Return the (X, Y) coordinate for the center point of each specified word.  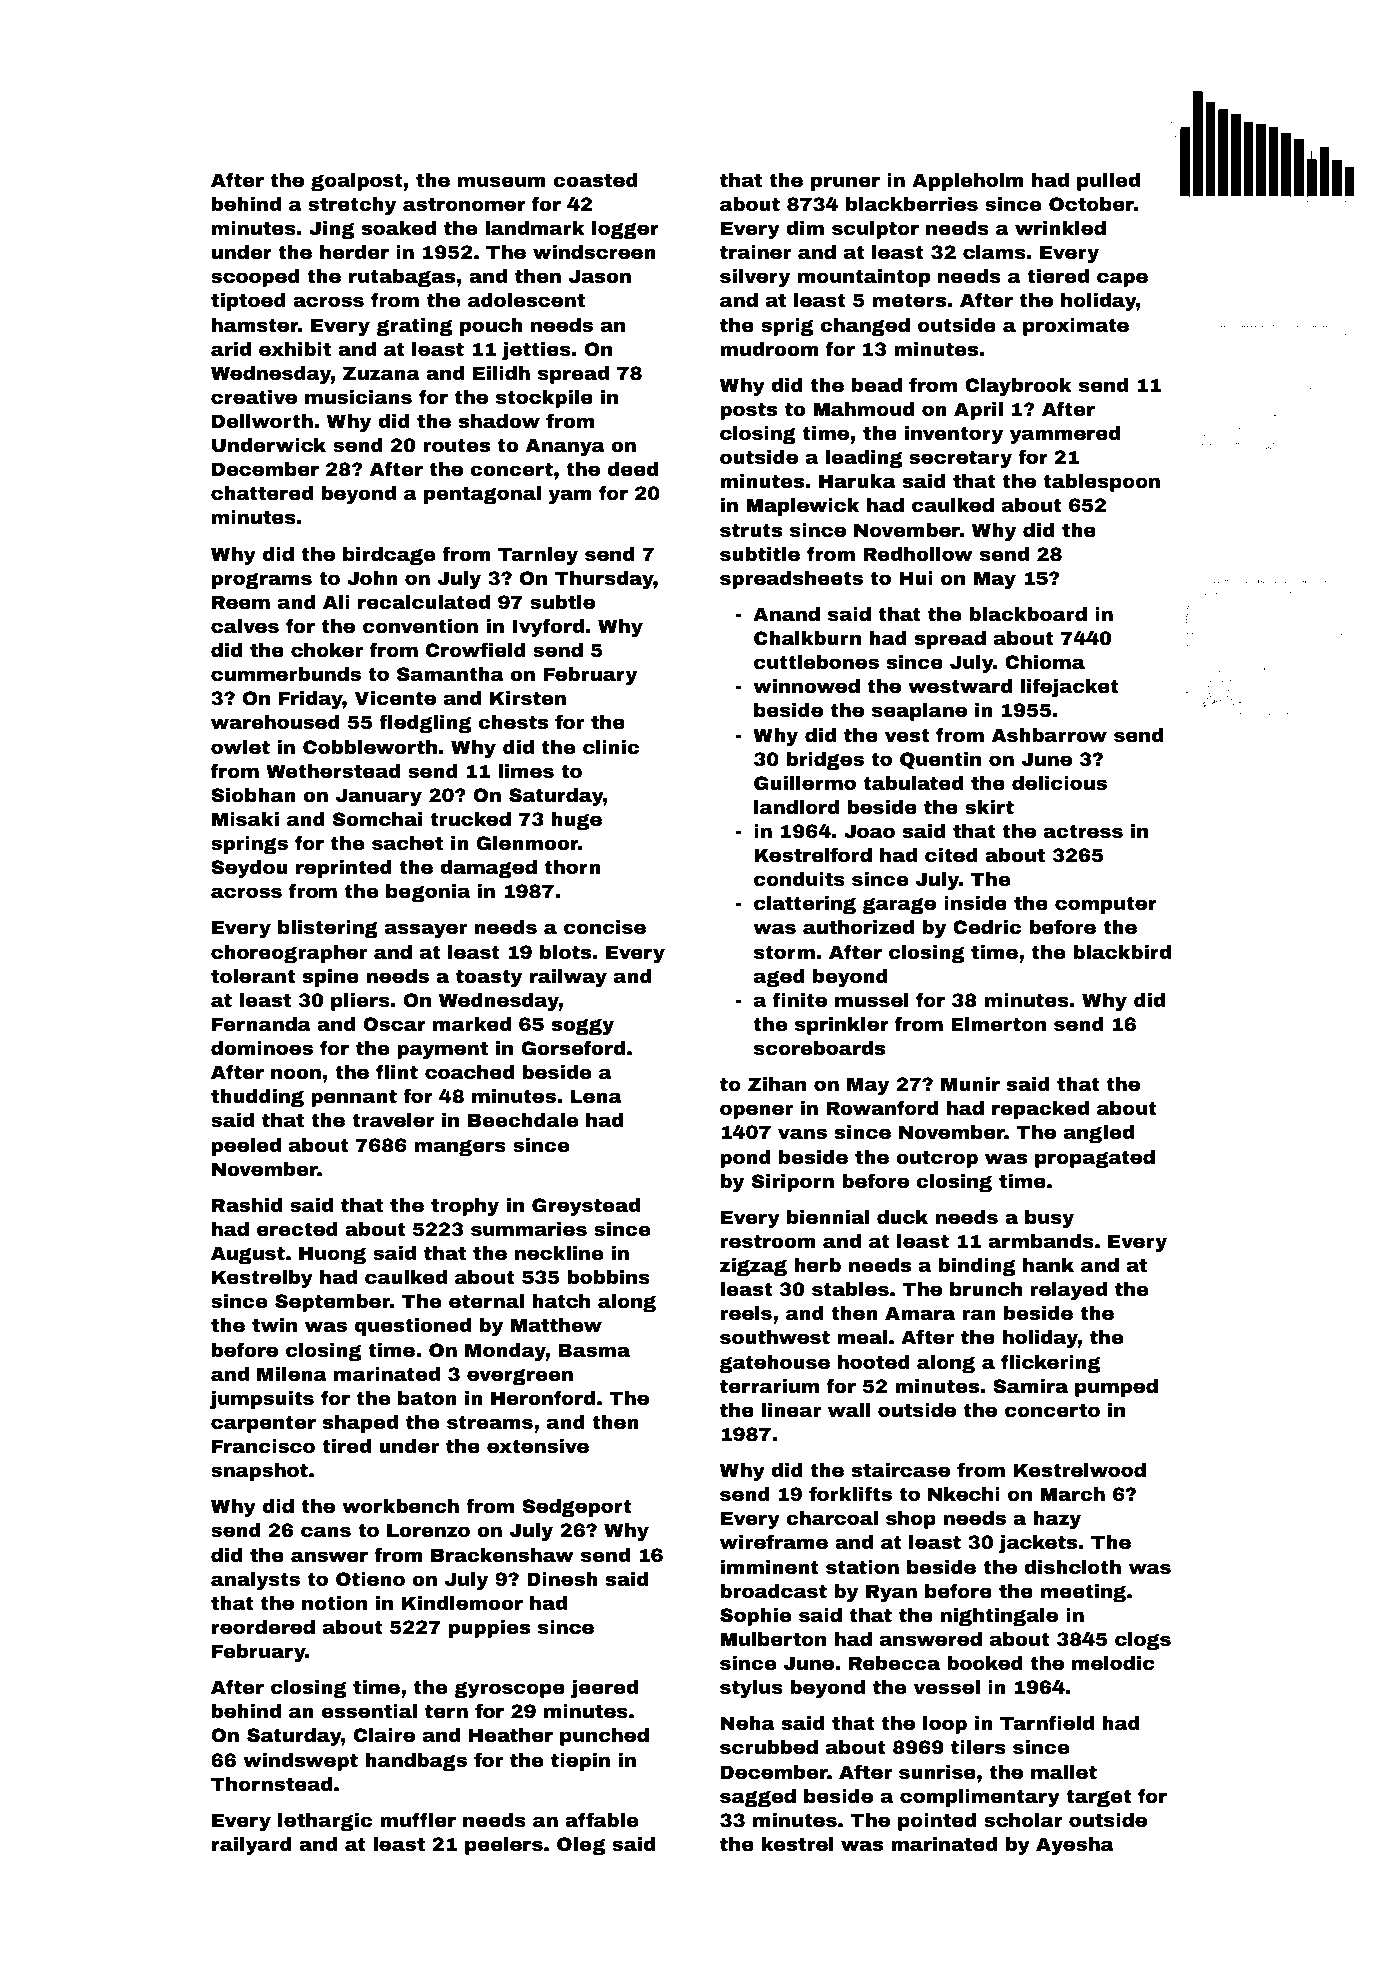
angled (1099, 1134)
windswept (300, 1762)
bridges (825, 761)
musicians (358, 397)
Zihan (777, 1084)
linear (791, 1410)
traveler (393, 1120)
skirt (989, 807)
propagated (1095, 1159)
